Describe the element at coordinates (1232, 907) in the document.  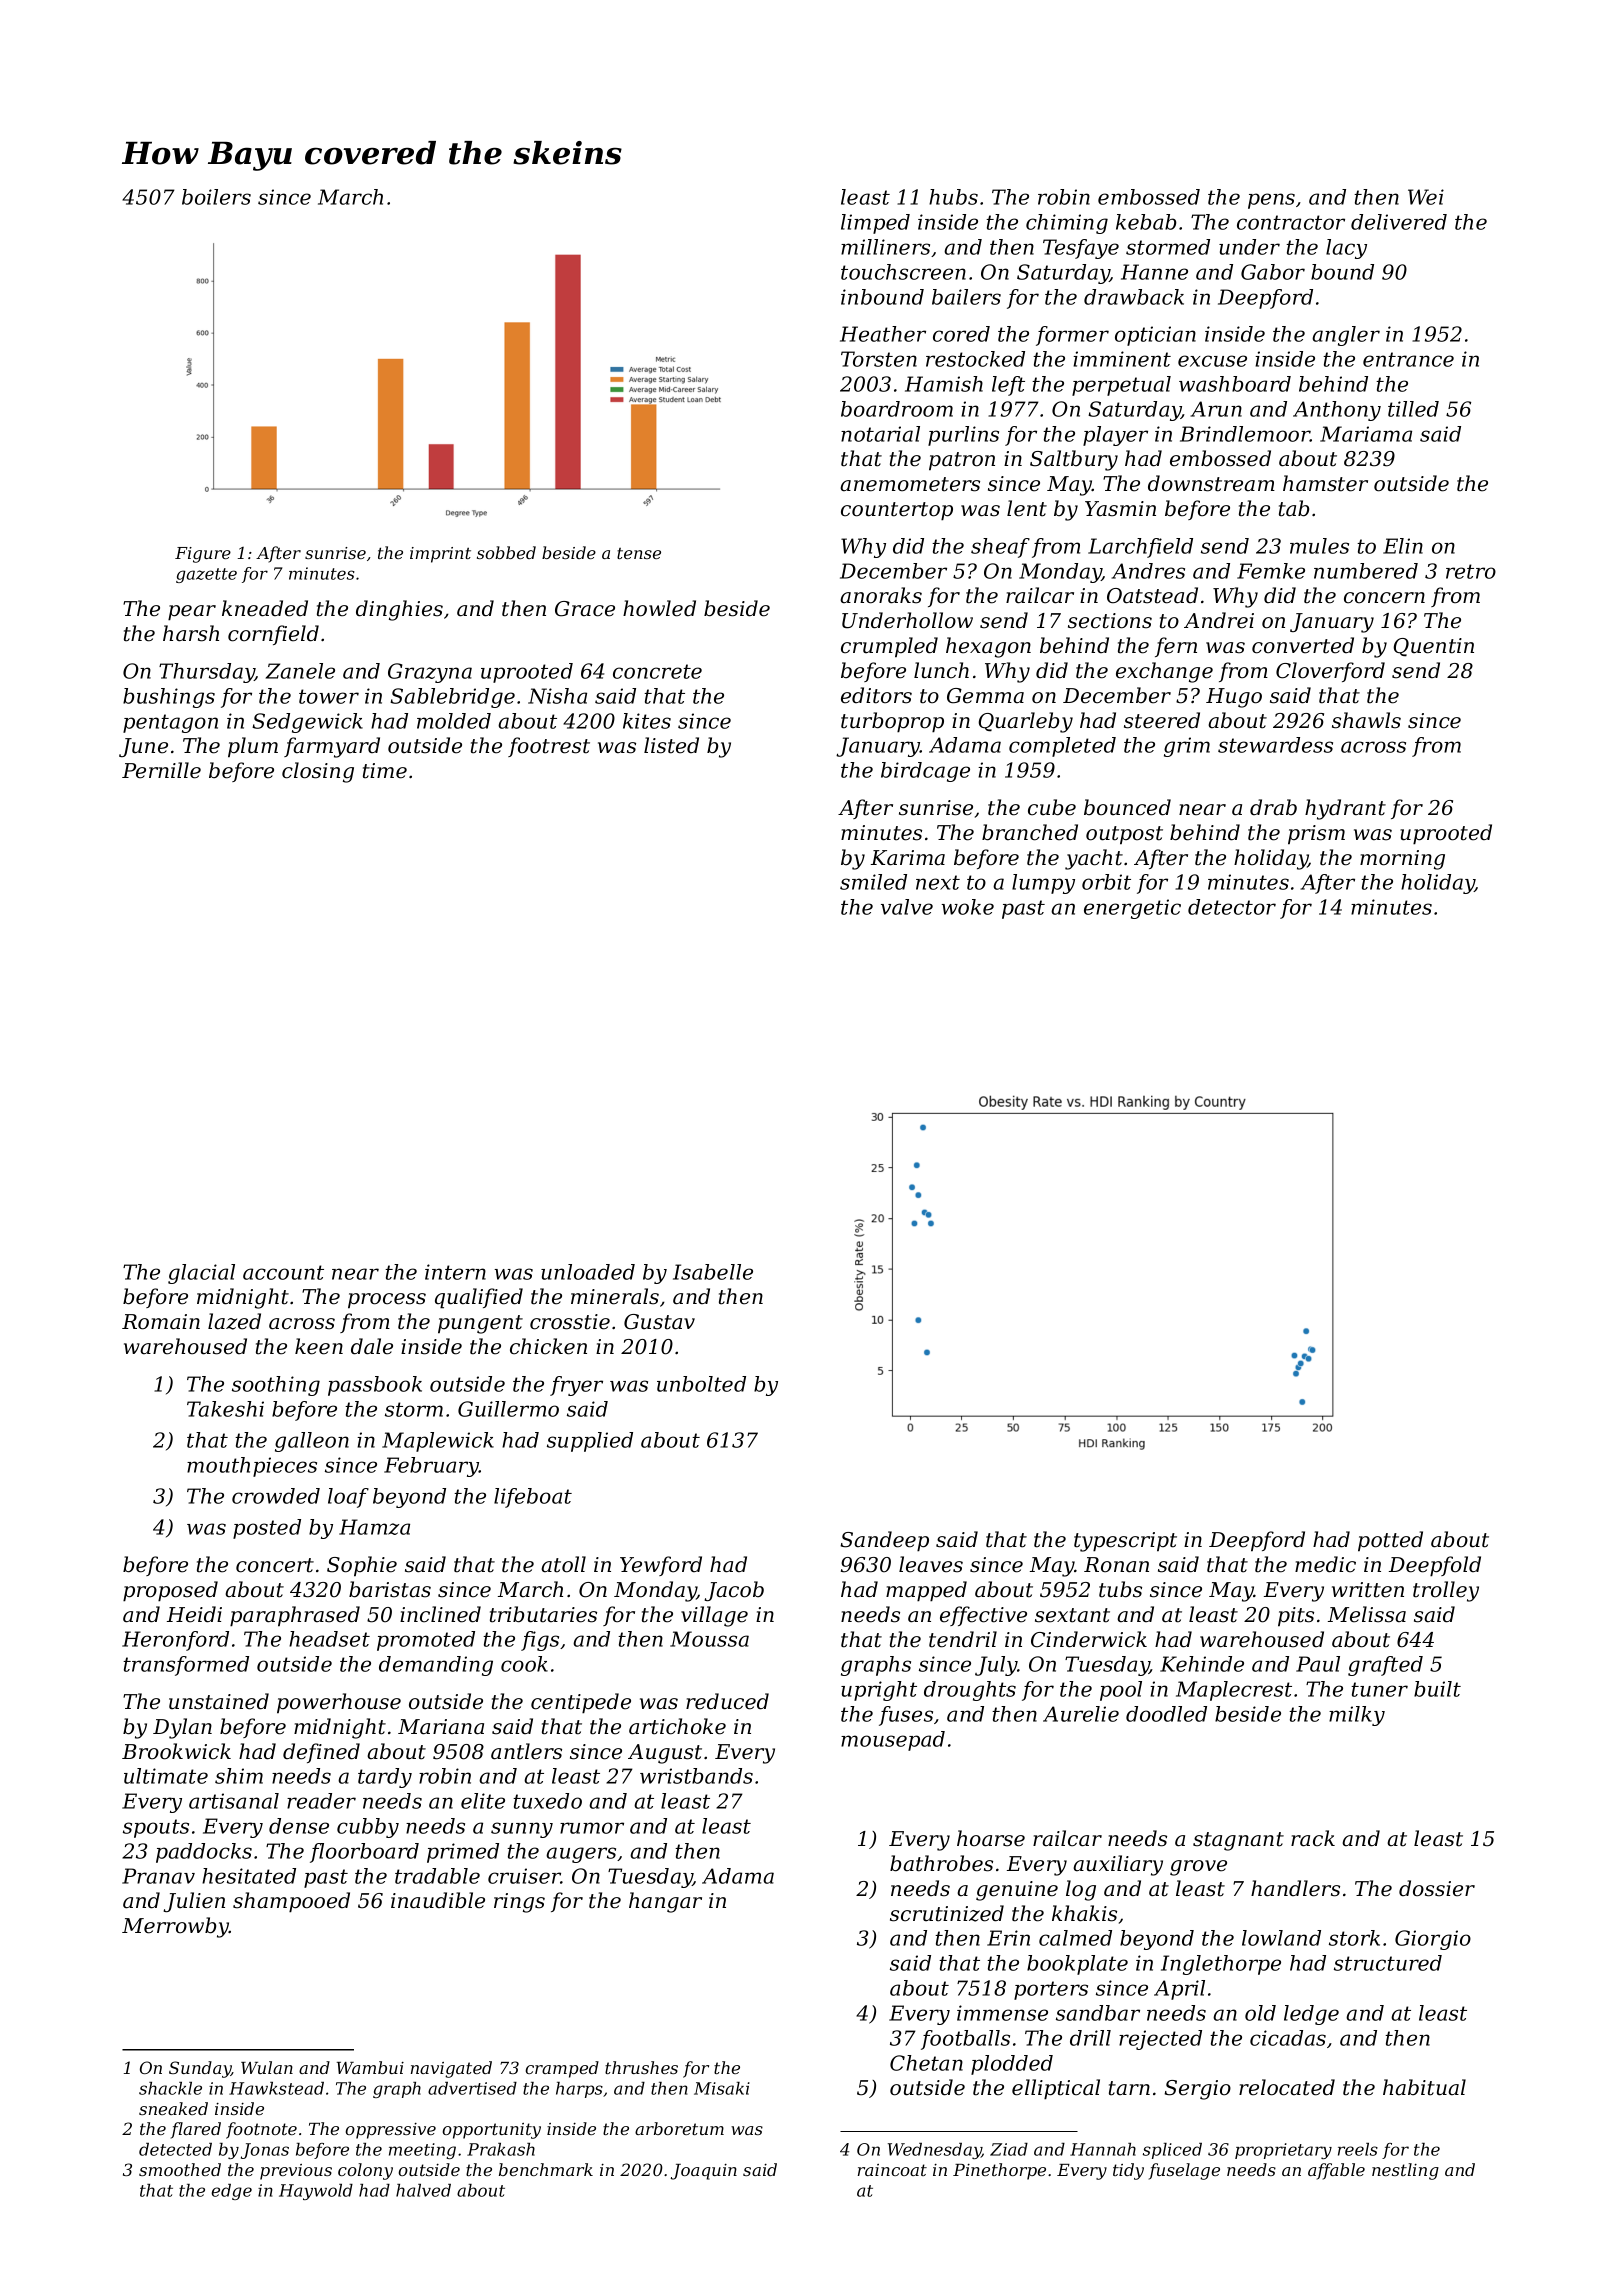
I see `detector` at that location.
